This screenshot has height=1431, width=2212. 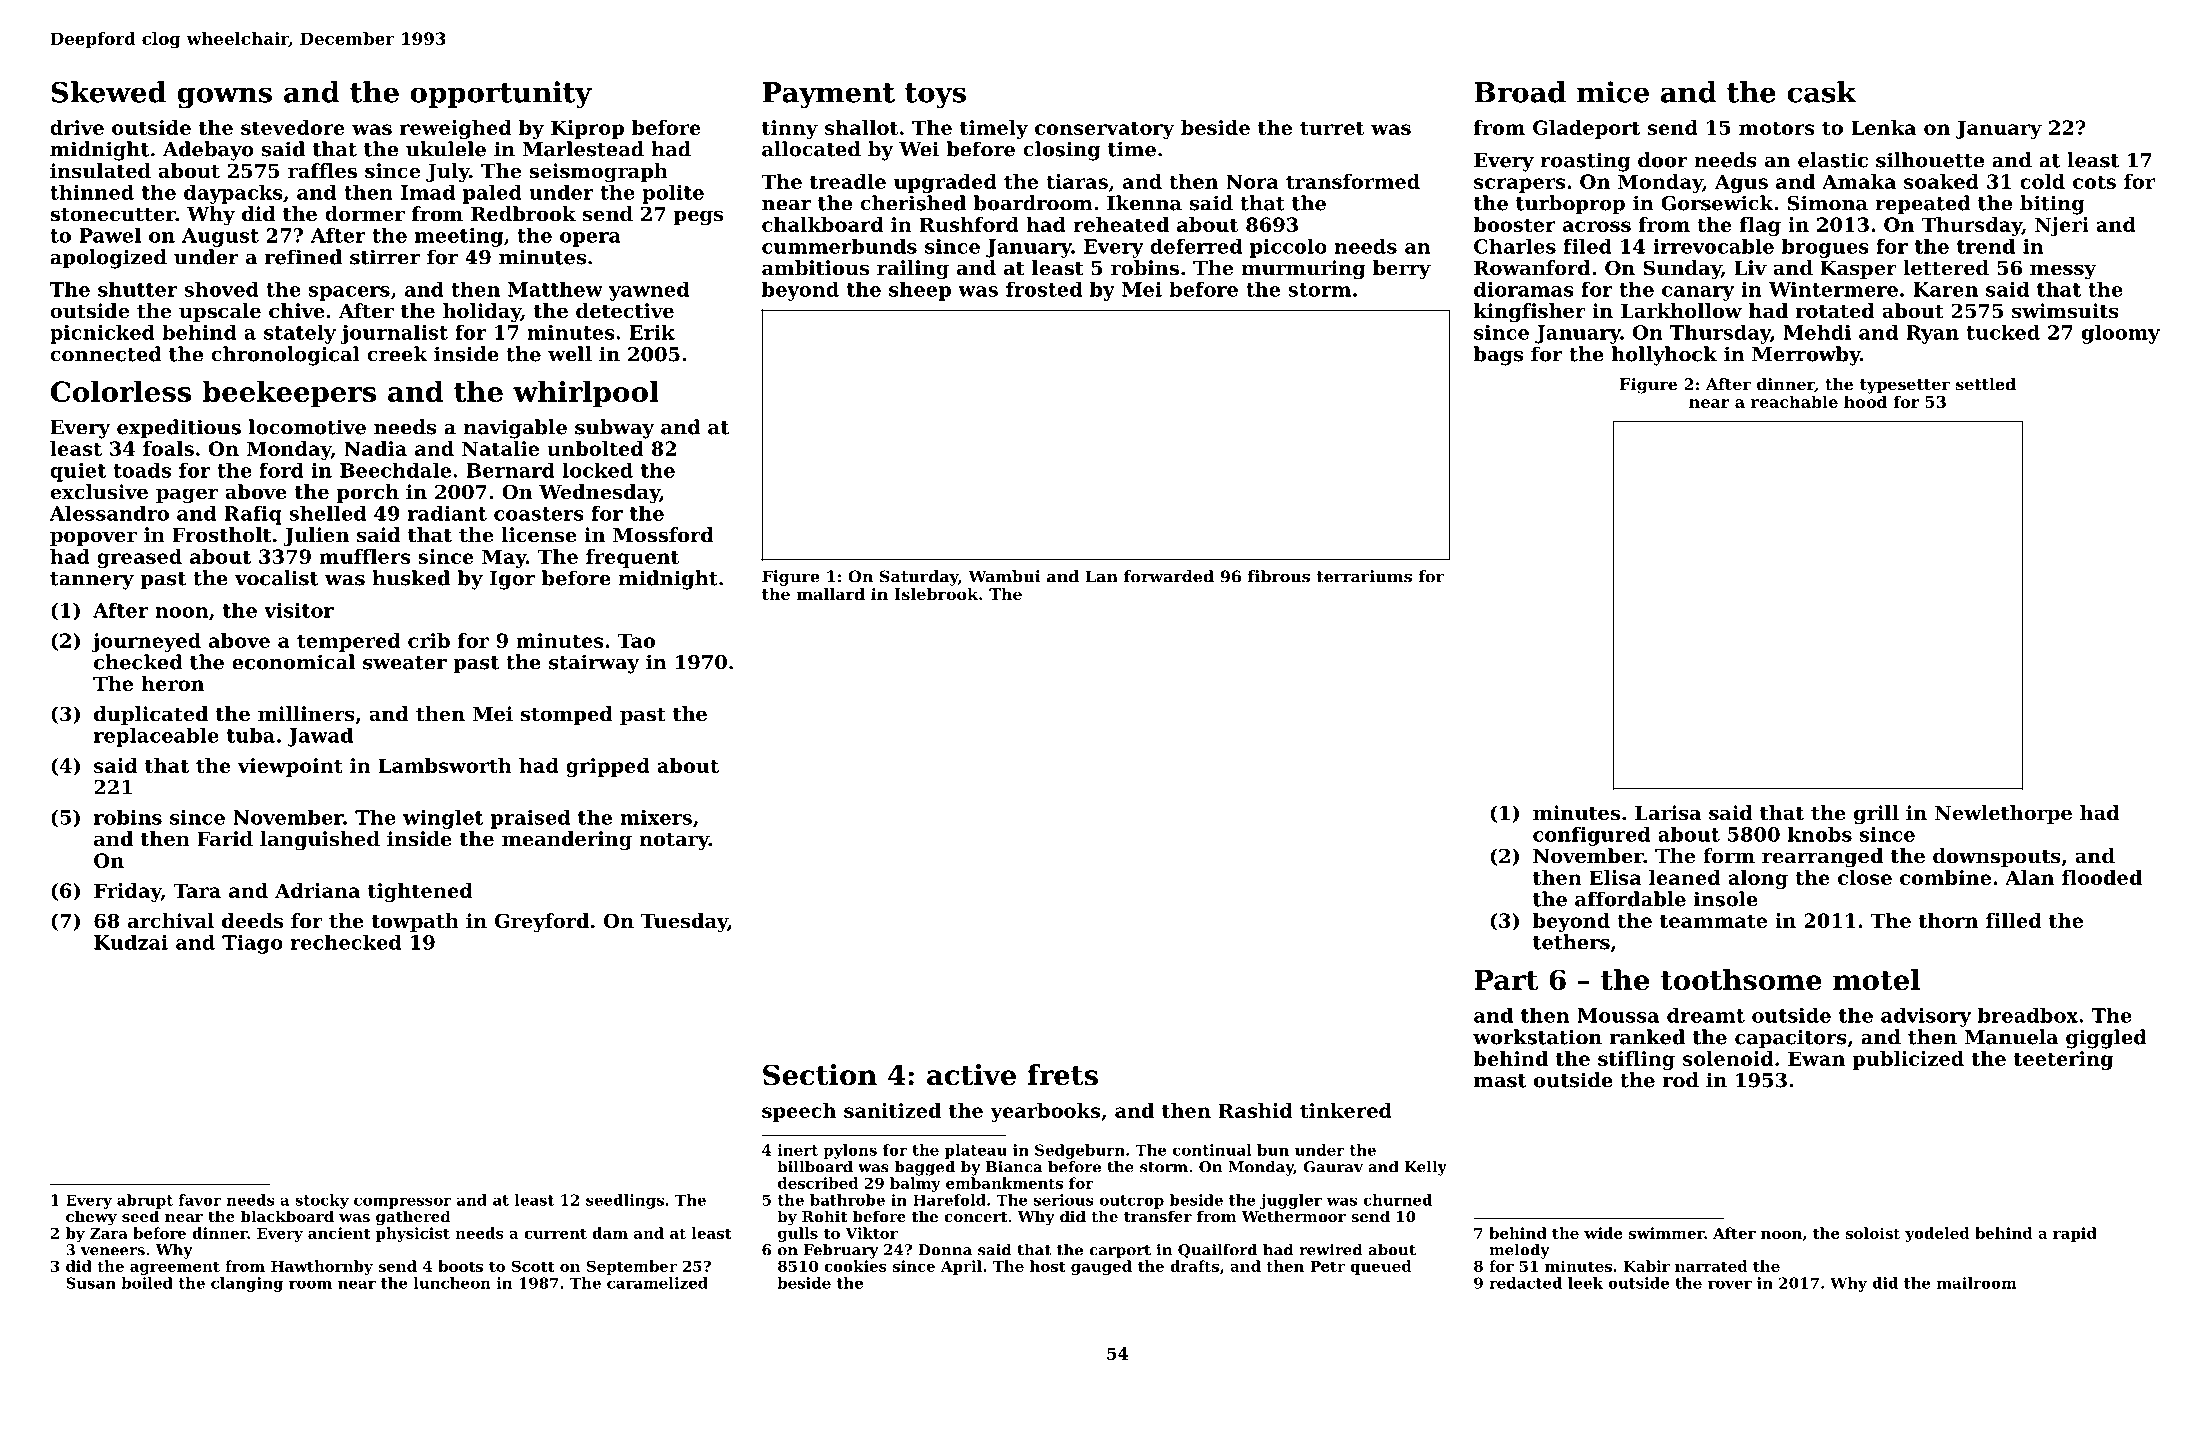 I want to click on pager, so click(x=187, y=496).
